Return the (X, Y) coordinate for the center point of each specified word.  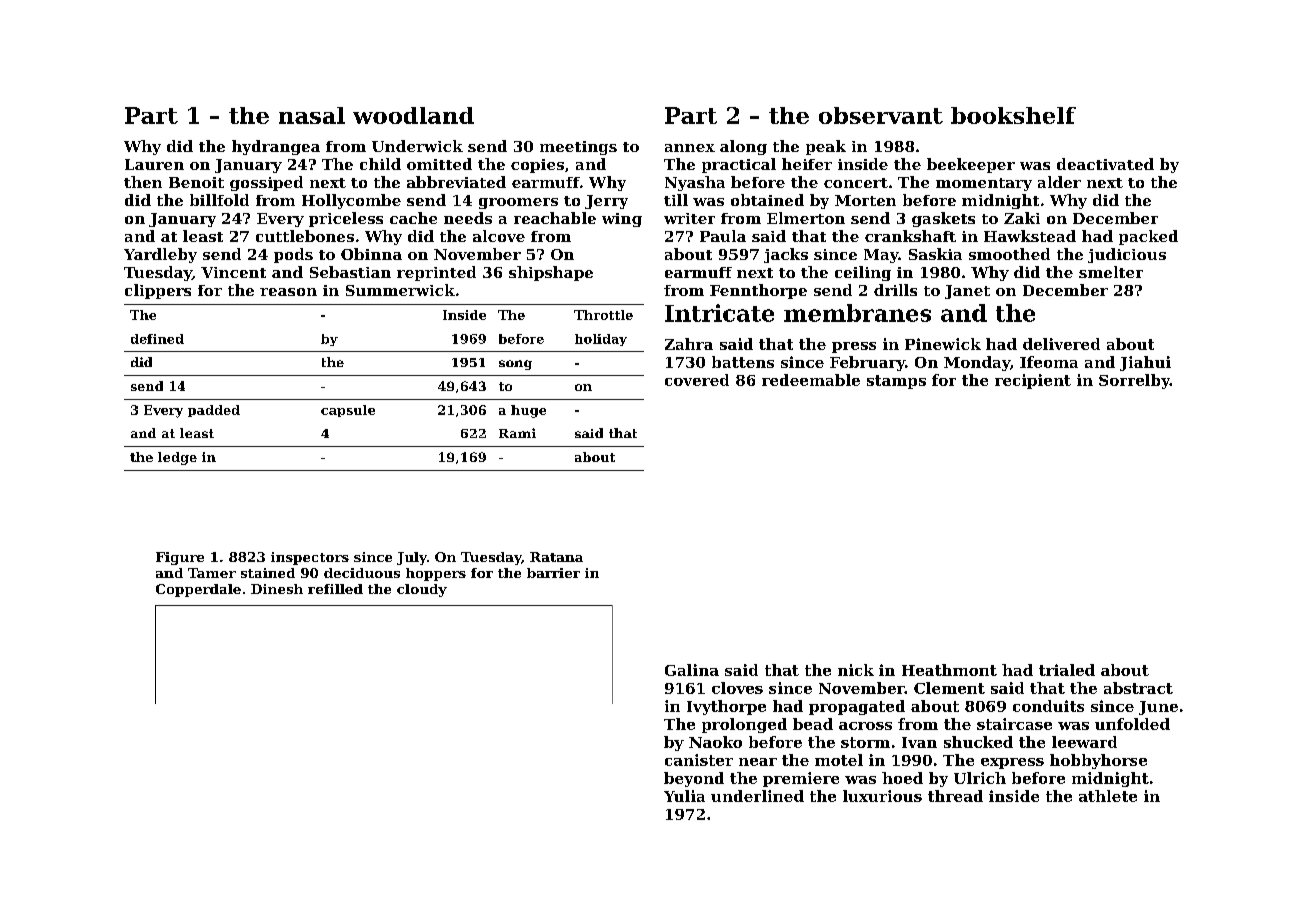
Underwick (417, 146)
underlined (757, 796)
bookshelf (1013, 115)
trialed (1067, 670)
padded (214, 411)
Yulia (684, 796)
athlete (1108, 796)
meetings (578, 148)
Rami (517, 433)
